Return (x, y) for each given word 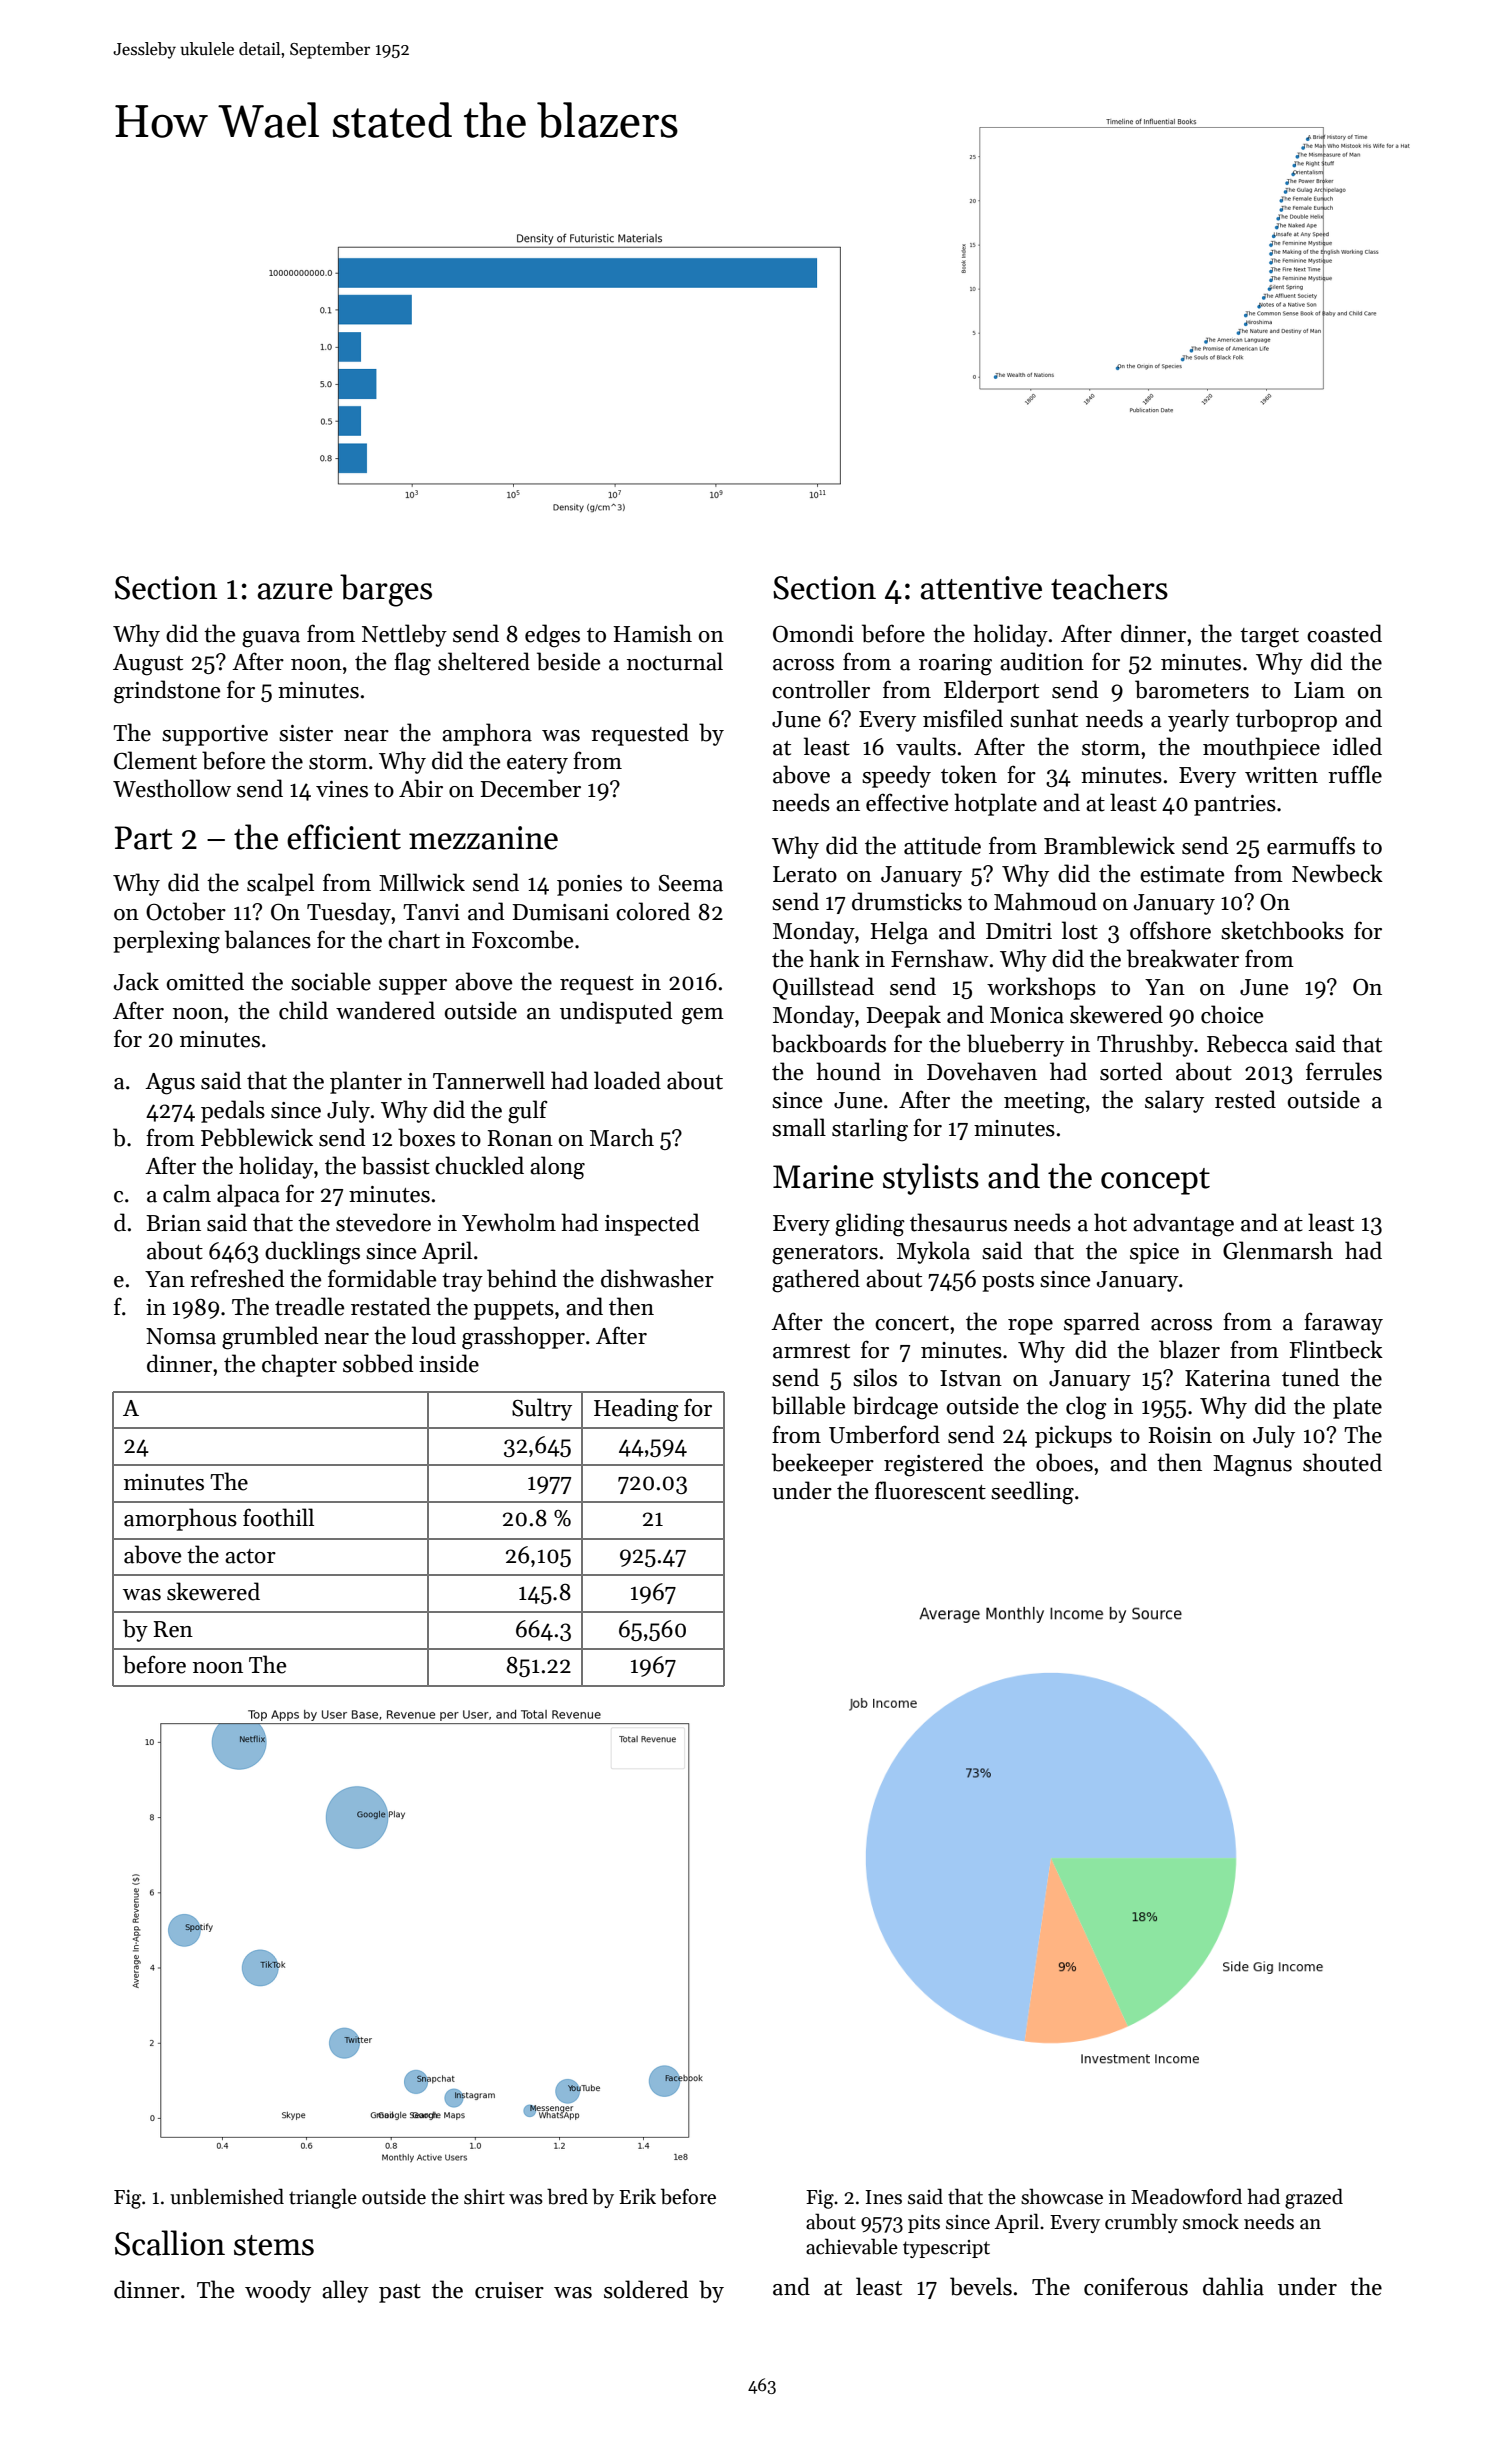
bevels (981, 2286)
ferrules (1344, 1071)
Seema (691, 883)
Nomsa (181, 1336)
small (799, 1127)
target (1269, 638)
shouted (1342, 1462)
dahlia (1233, 2286)
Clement (155, 760)
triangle (323, 2198)
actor (250, 1556)
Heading (636, 1410)
